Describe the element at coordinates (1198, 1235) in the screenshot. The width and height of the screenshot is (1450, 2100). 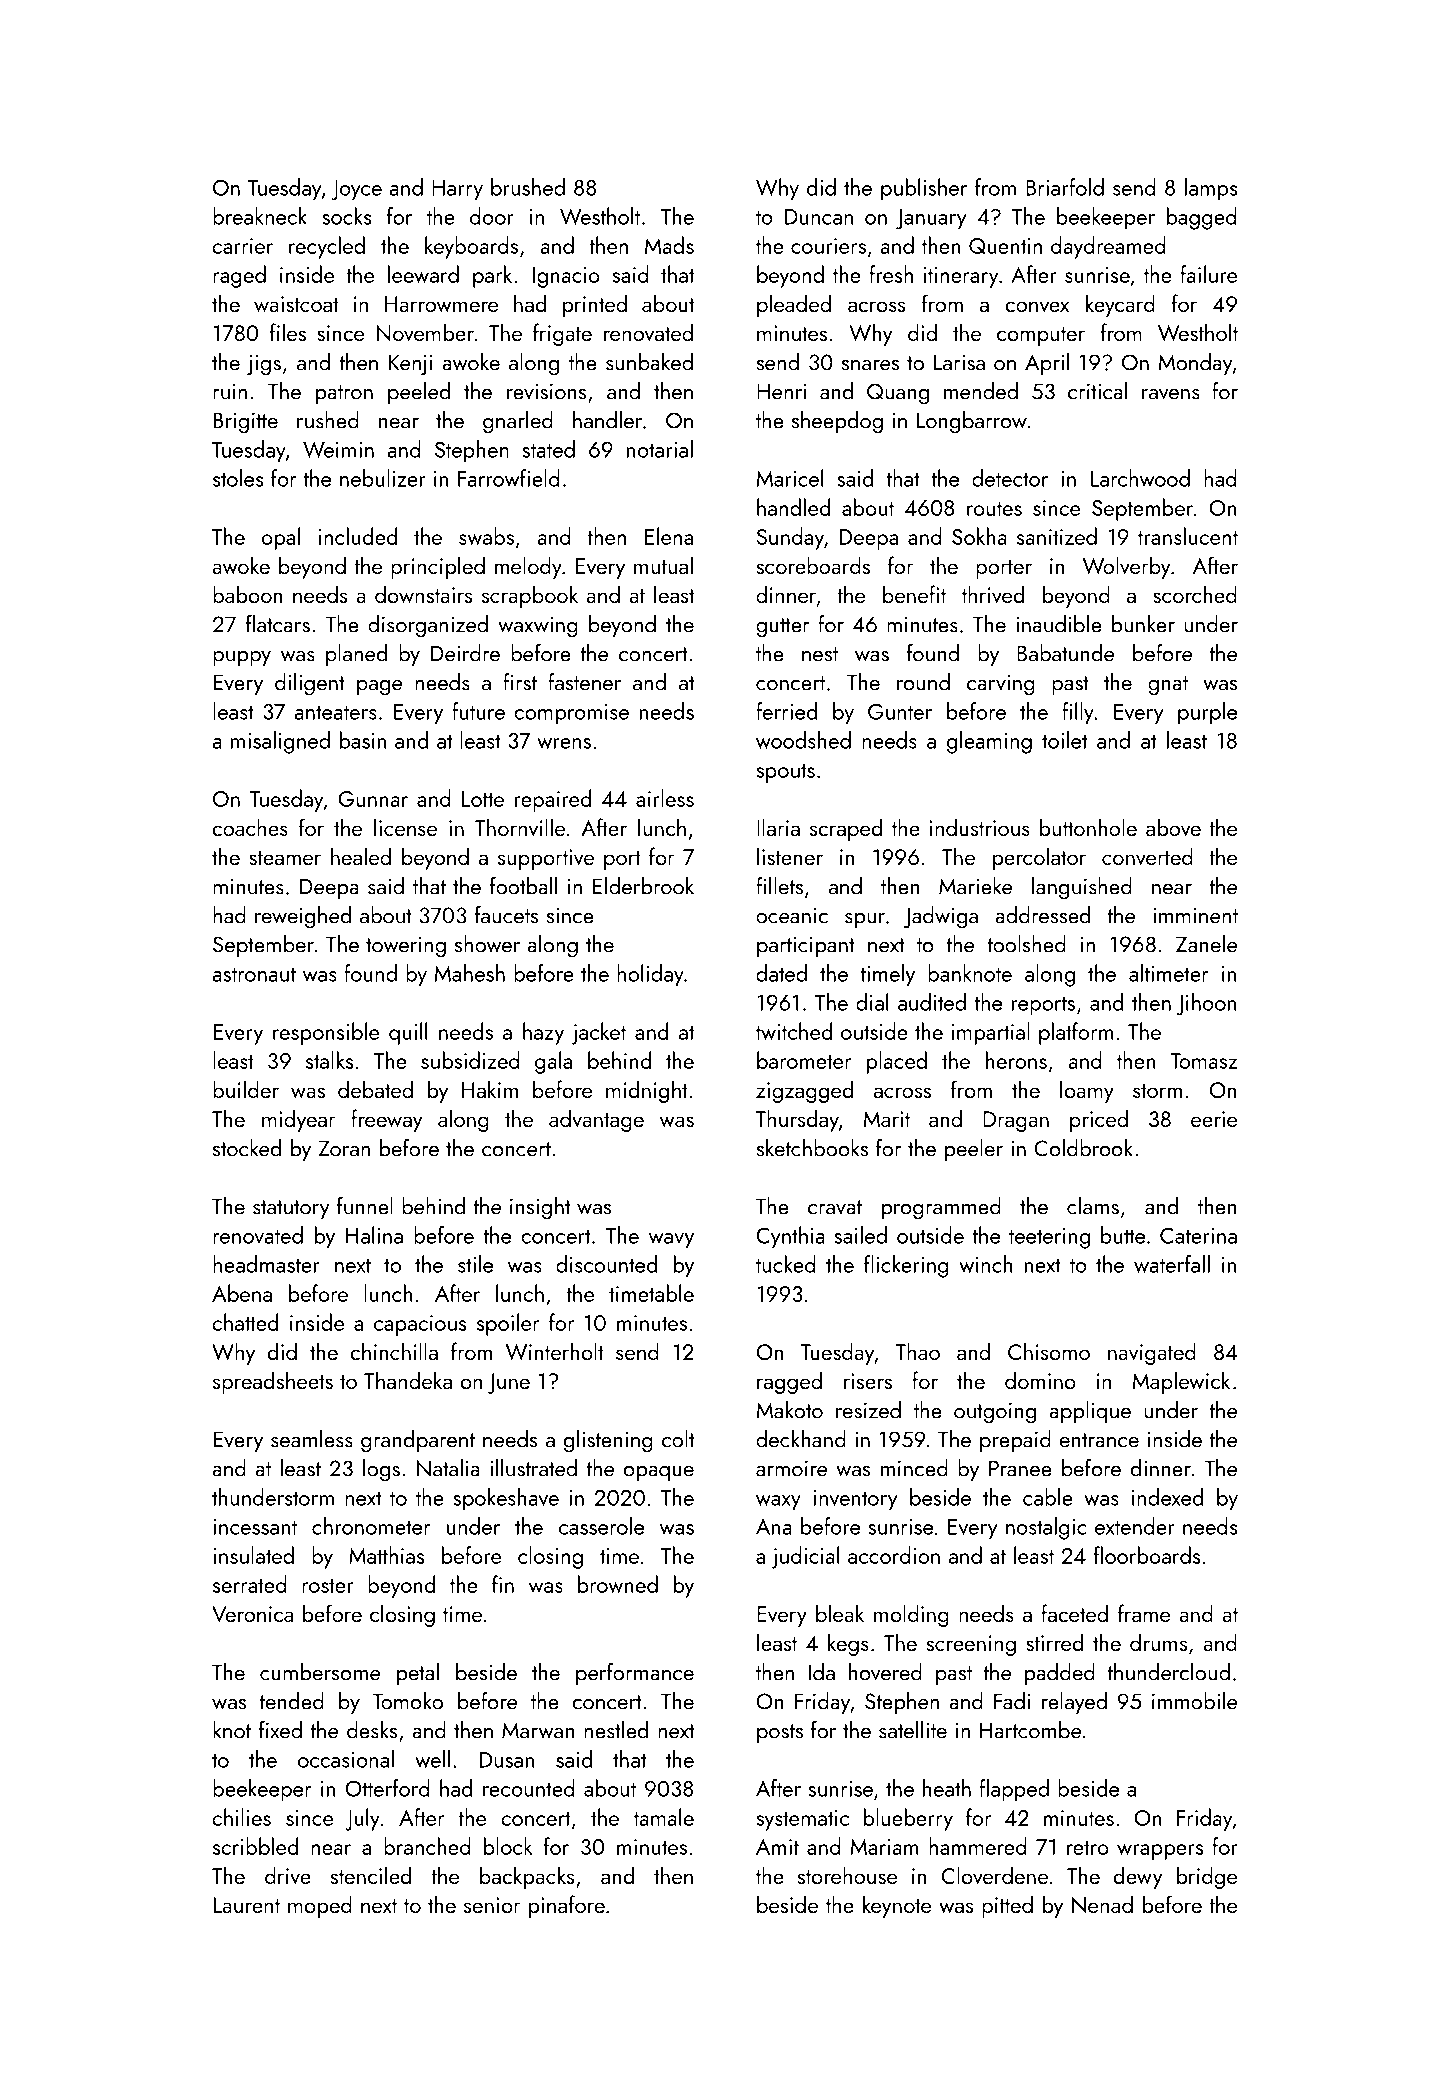
I see `Caterina` at that location.
